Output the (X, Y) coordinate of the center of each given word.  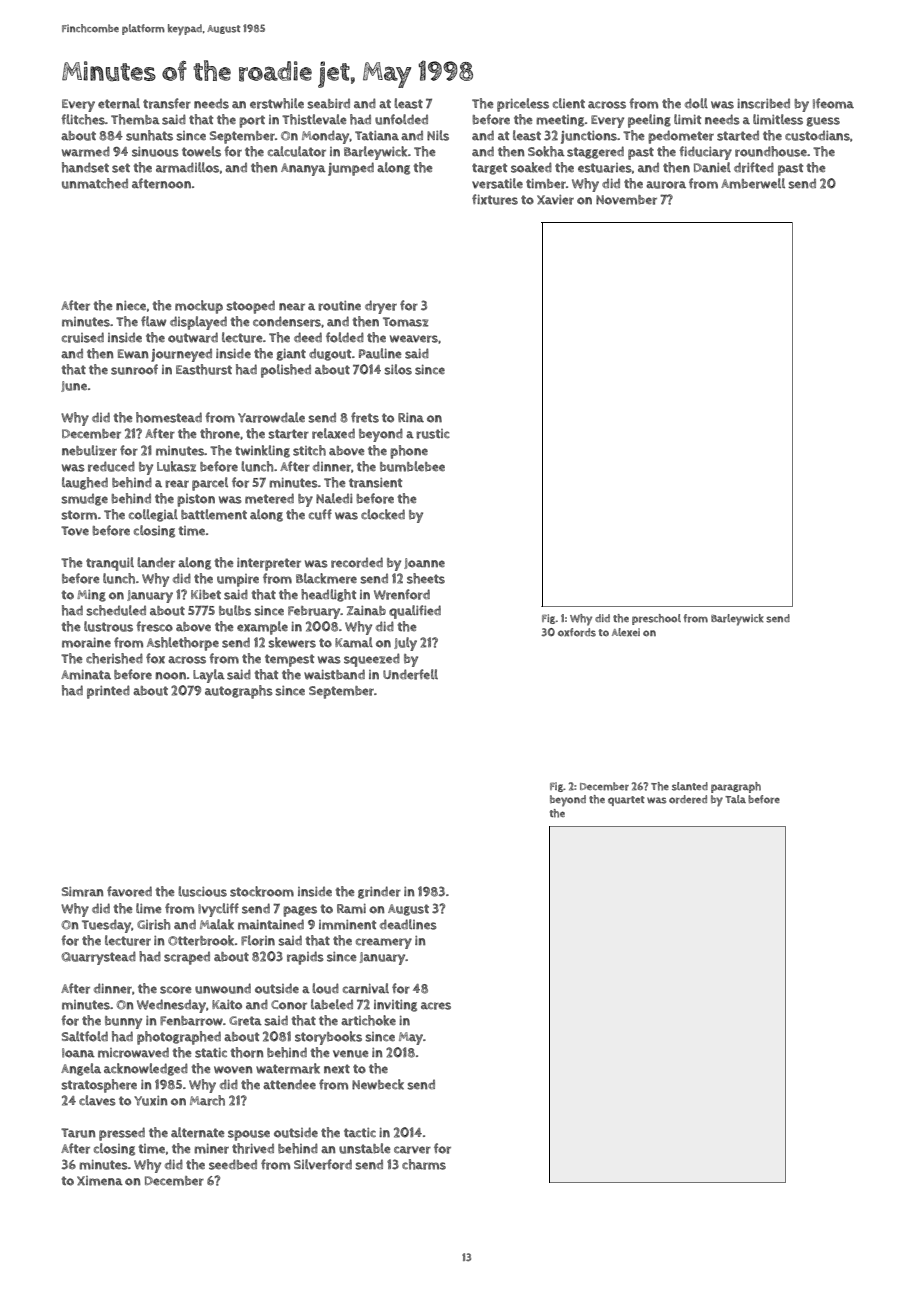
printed (108, 692)
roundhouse (771, 151)
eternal (119, 103)
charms (424, 1164)
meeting (560, 121)
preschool (656, 619)
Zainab (366, 611)
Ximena (100, 1181)
